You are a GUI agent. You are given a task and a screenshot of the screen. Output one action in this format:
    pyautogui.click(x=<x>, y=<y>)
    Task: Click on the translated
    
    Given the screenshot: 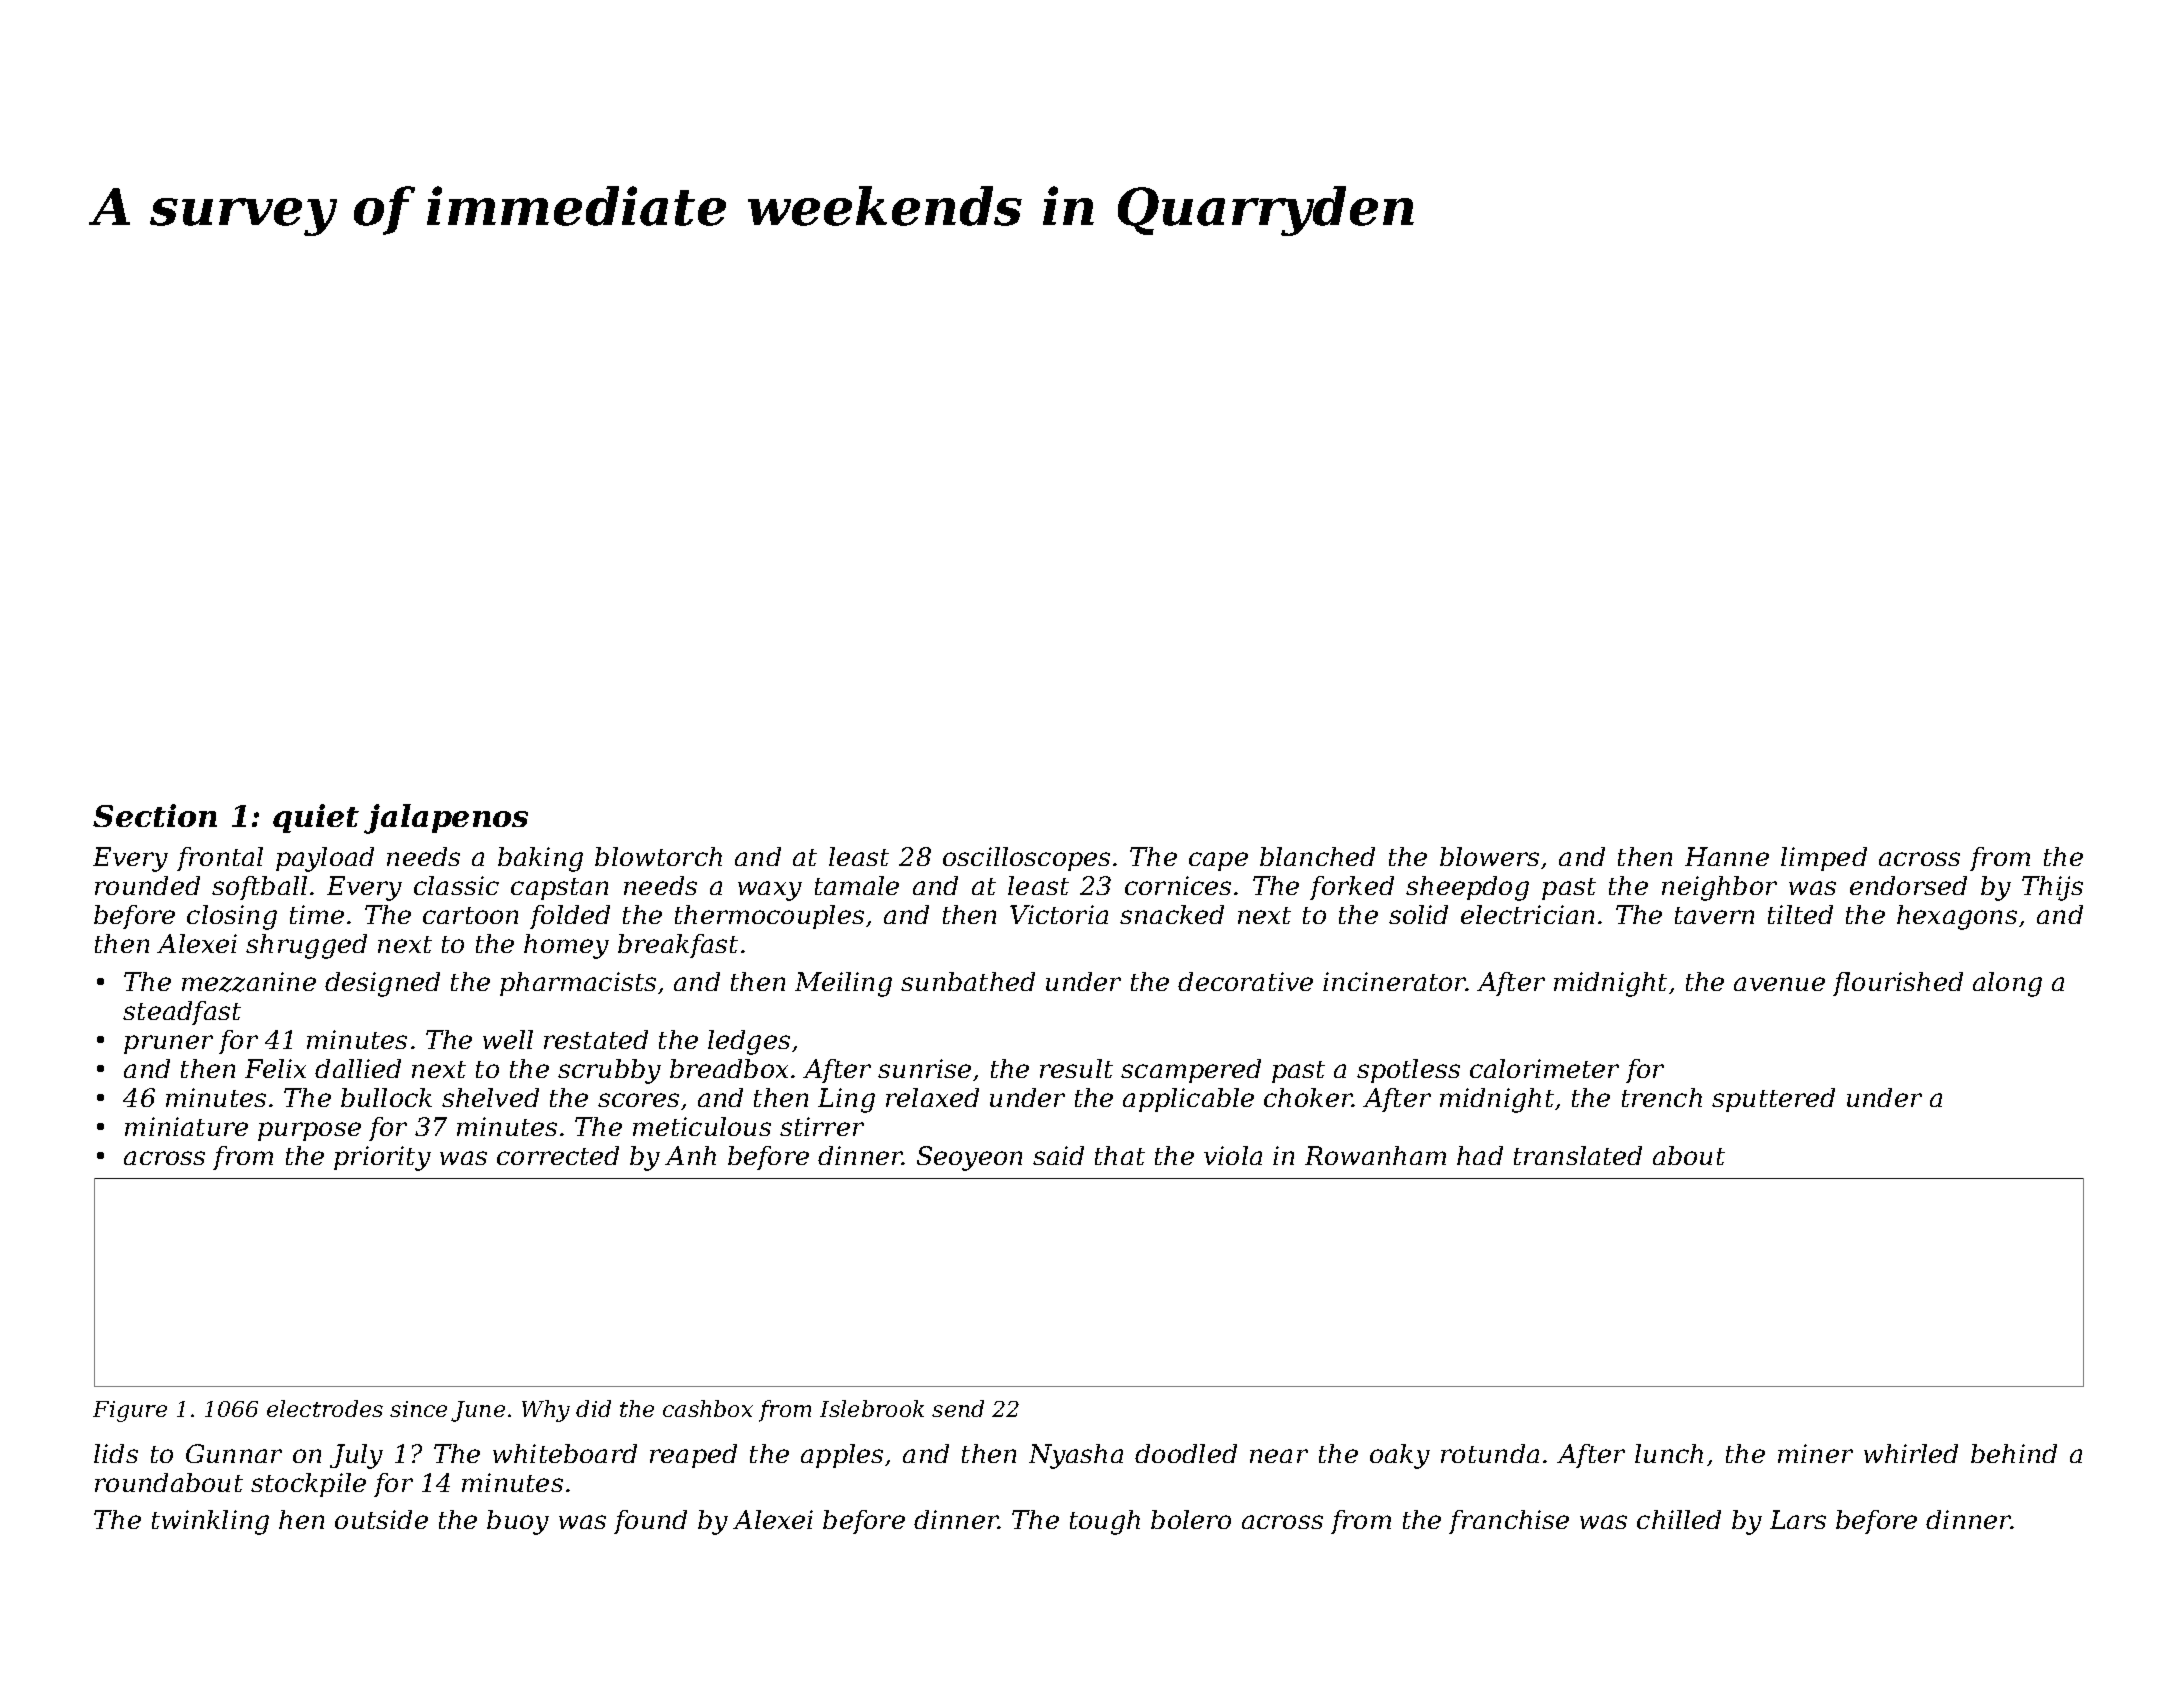 What is the action you would take?
    pyautogui.click(x=1578, y=1155)
